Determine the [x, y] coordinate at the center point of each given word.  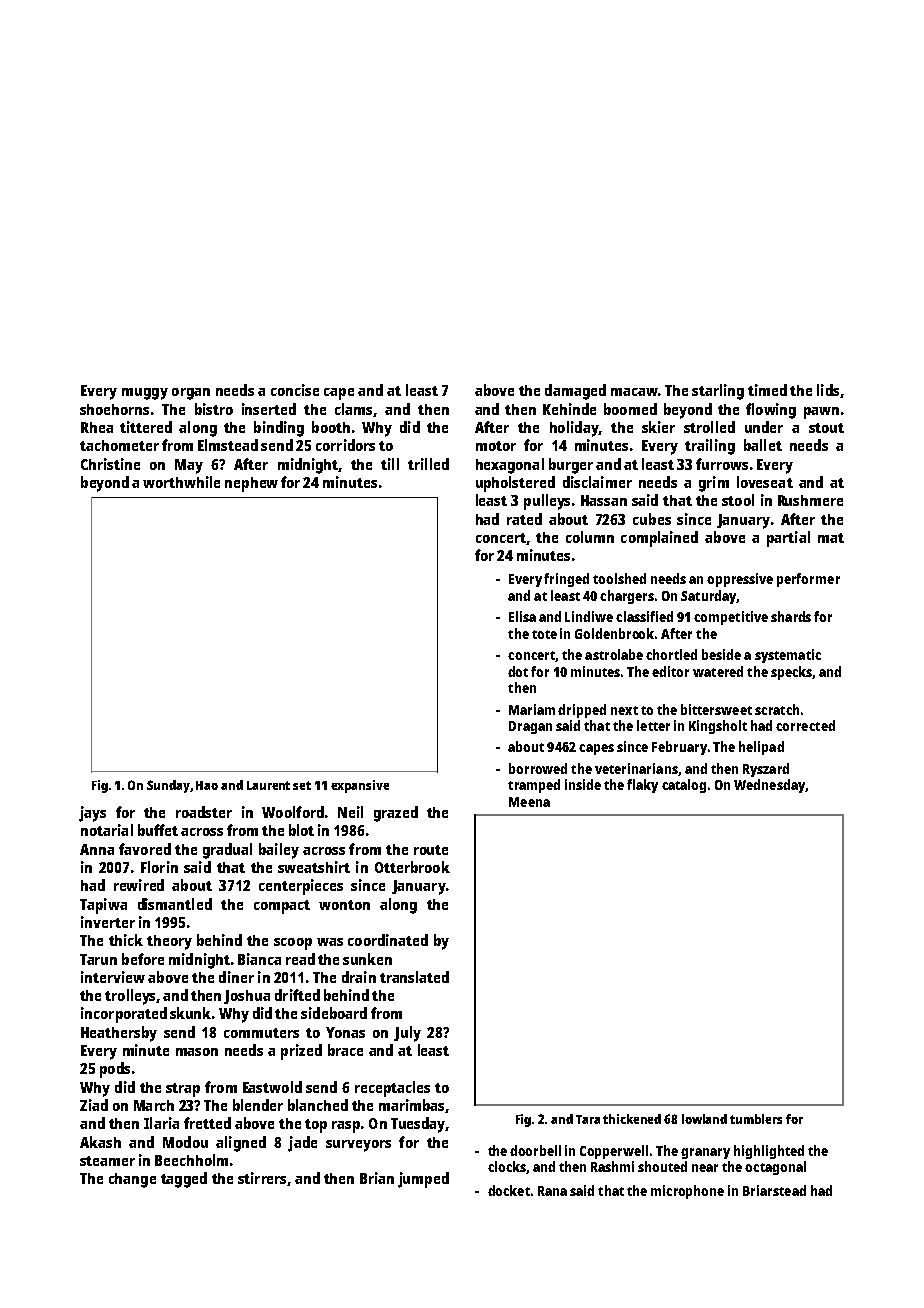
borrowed [538, 768]
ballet [763, 445]
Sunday [168, 786]
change [132, 1180]
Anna [97, 849]
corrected [805, 725]
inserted [269, 409]
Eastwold [272, 1087]
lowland [704, 1119]
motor [496, 446]
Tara [588, 1119]
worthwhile [181, 482]
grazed [396, 814]
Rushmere [810, 500]
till [390, 464]
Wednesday [769, 786]
